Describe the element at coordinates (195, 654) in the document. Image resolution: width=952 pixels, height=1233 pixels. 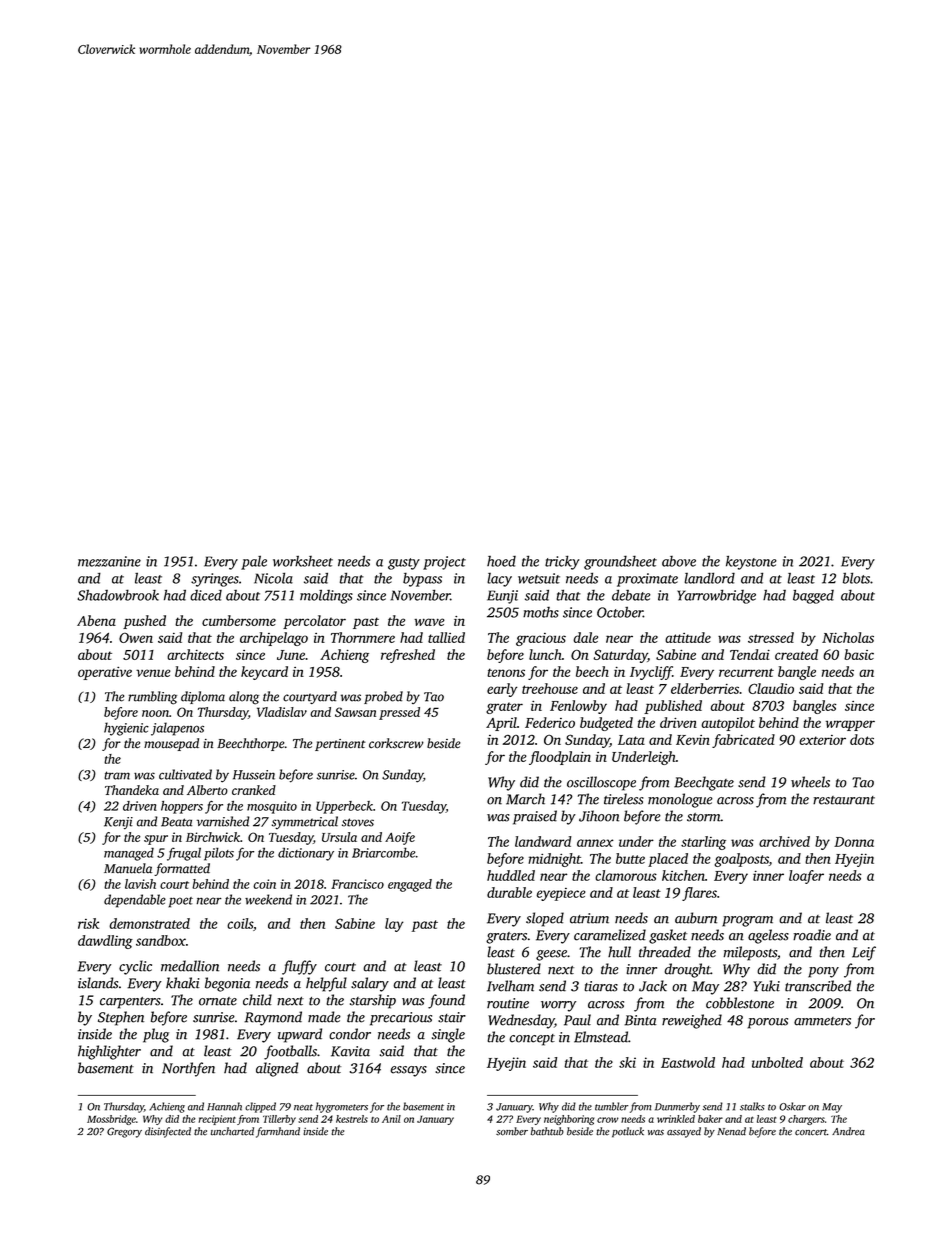
I see `architects` at that location.
